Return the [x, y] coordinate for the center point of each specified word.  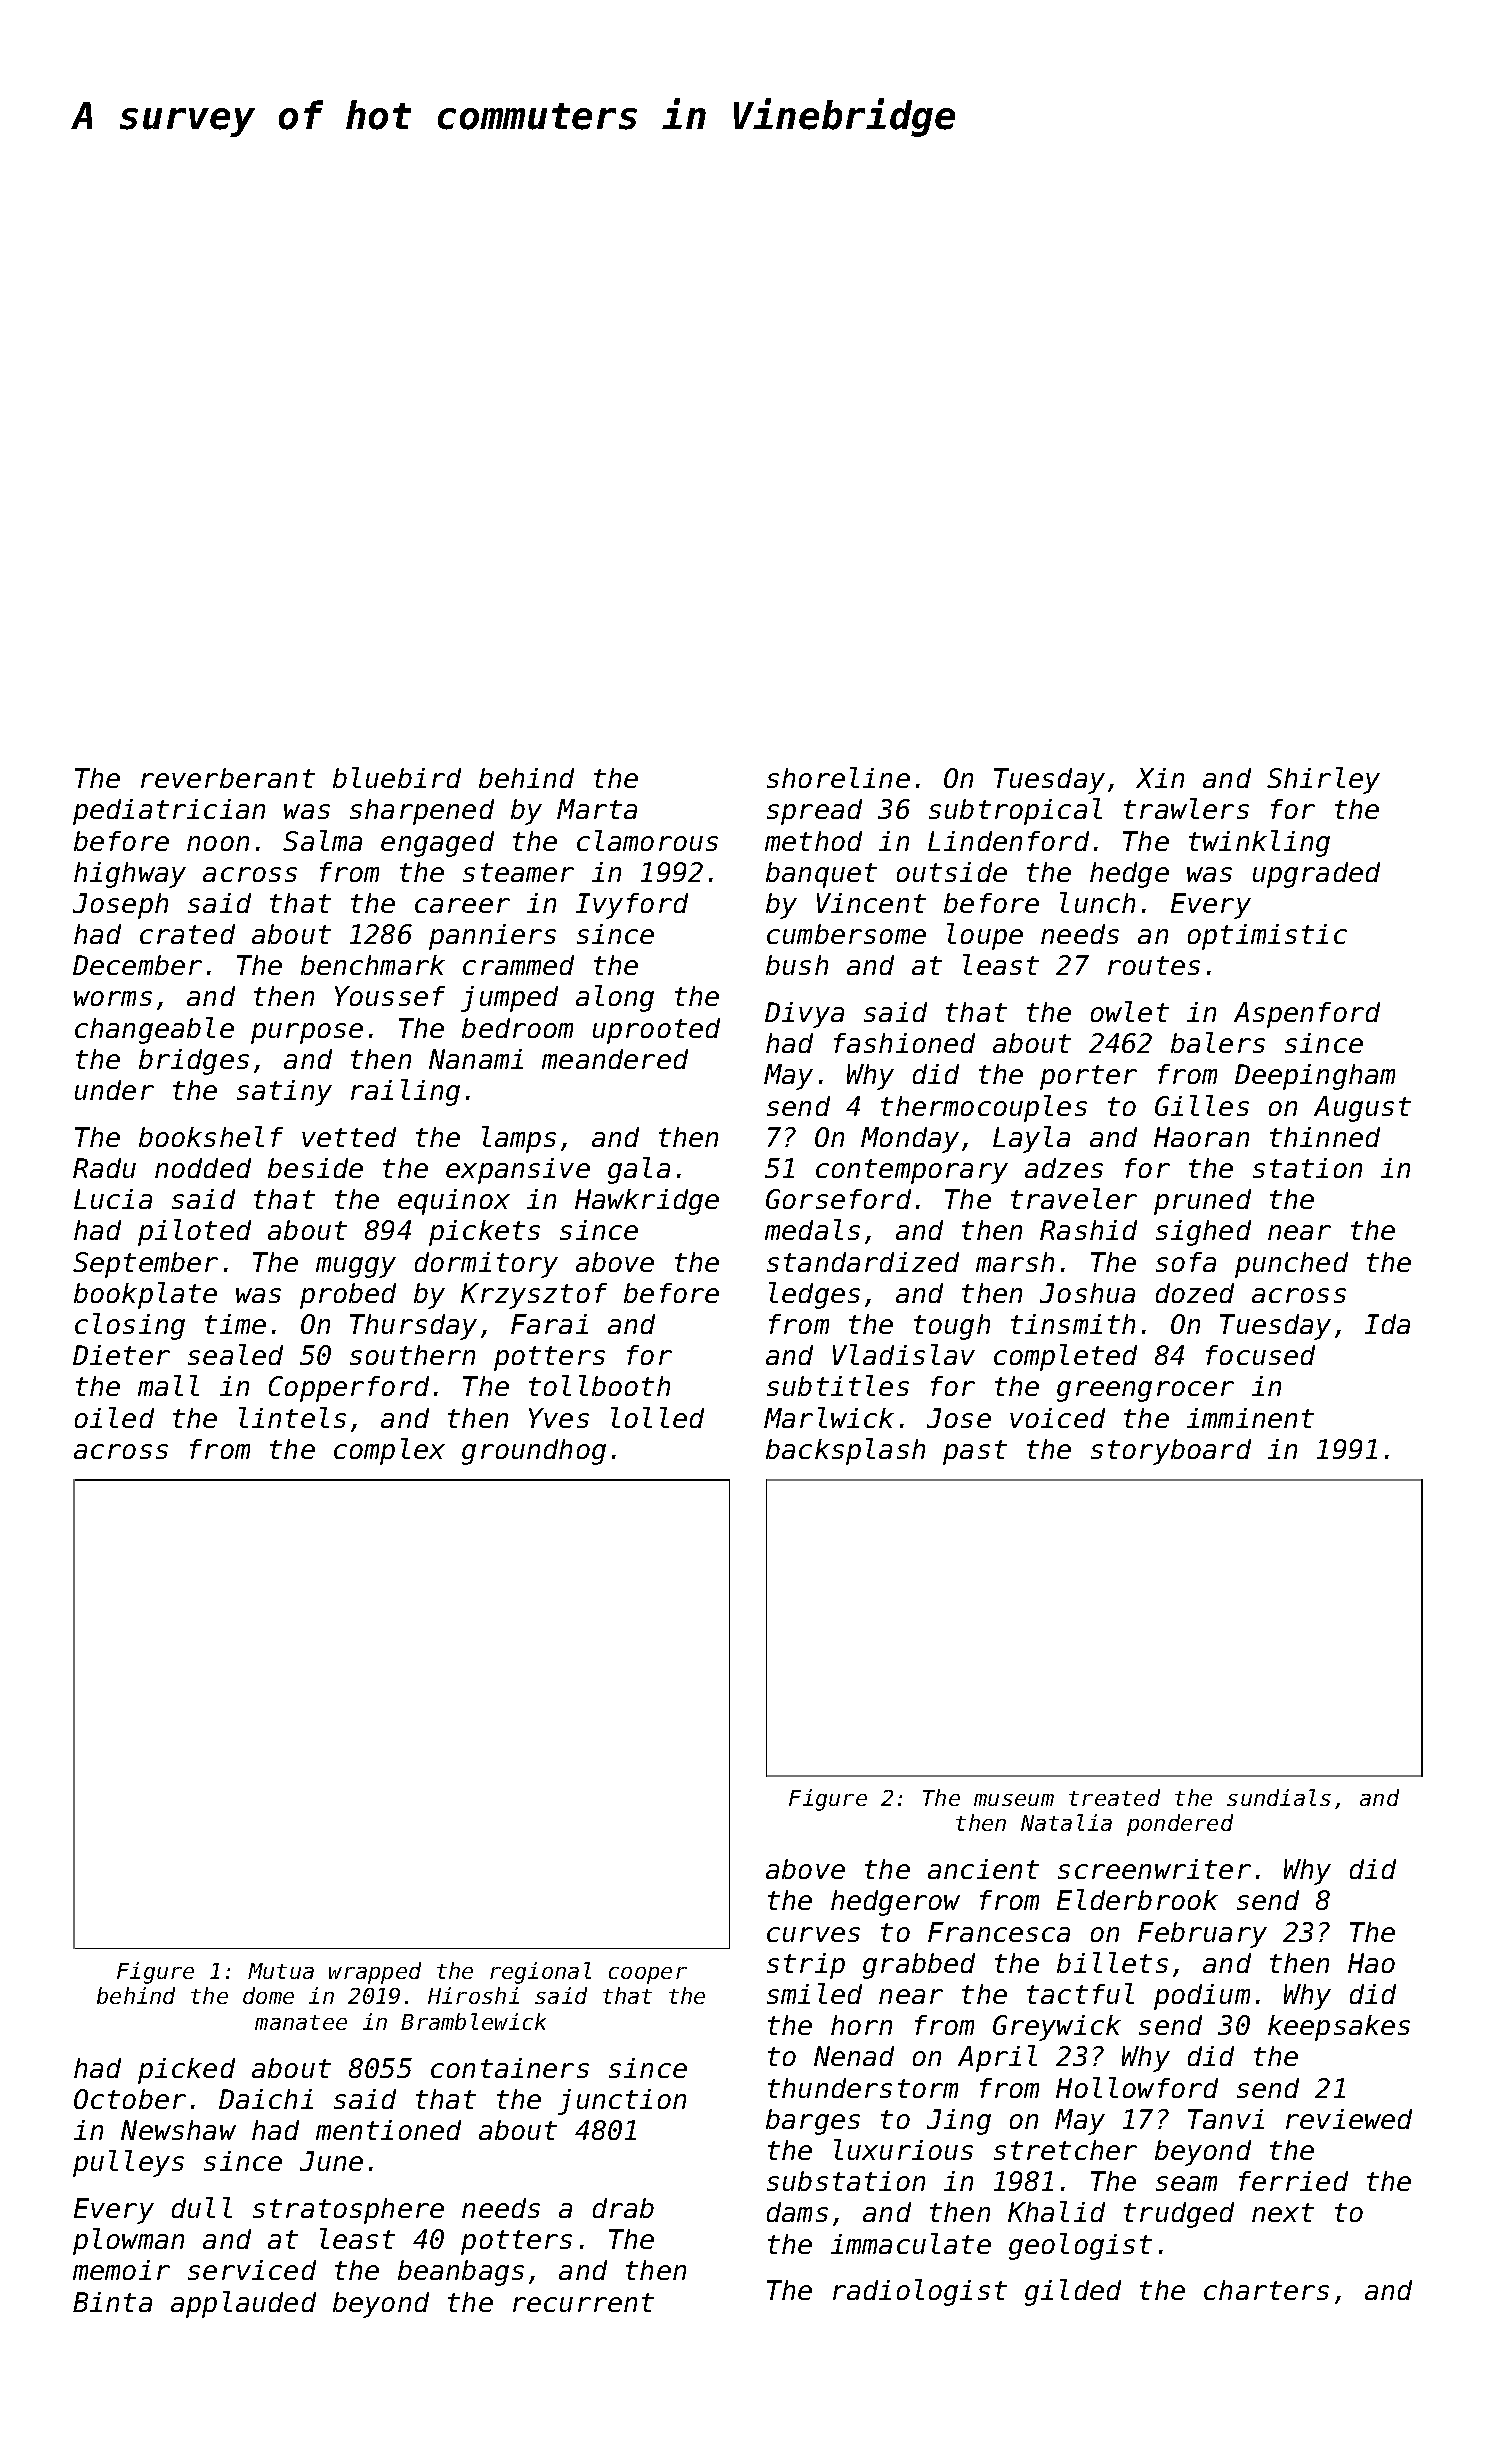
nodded [203, 1168]
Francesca [999, 1932]
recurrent [583, 2302]
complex [389, 1451]
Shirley [1323, 780]
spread [814, 812]
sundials [1279, 1797]
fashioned [904, 1043]
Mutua [281, 1971]
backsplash [845, 1451]
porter [1088, 1077]
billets [1112, 1962]
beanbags [461, 2273]
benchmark [373, 965]
